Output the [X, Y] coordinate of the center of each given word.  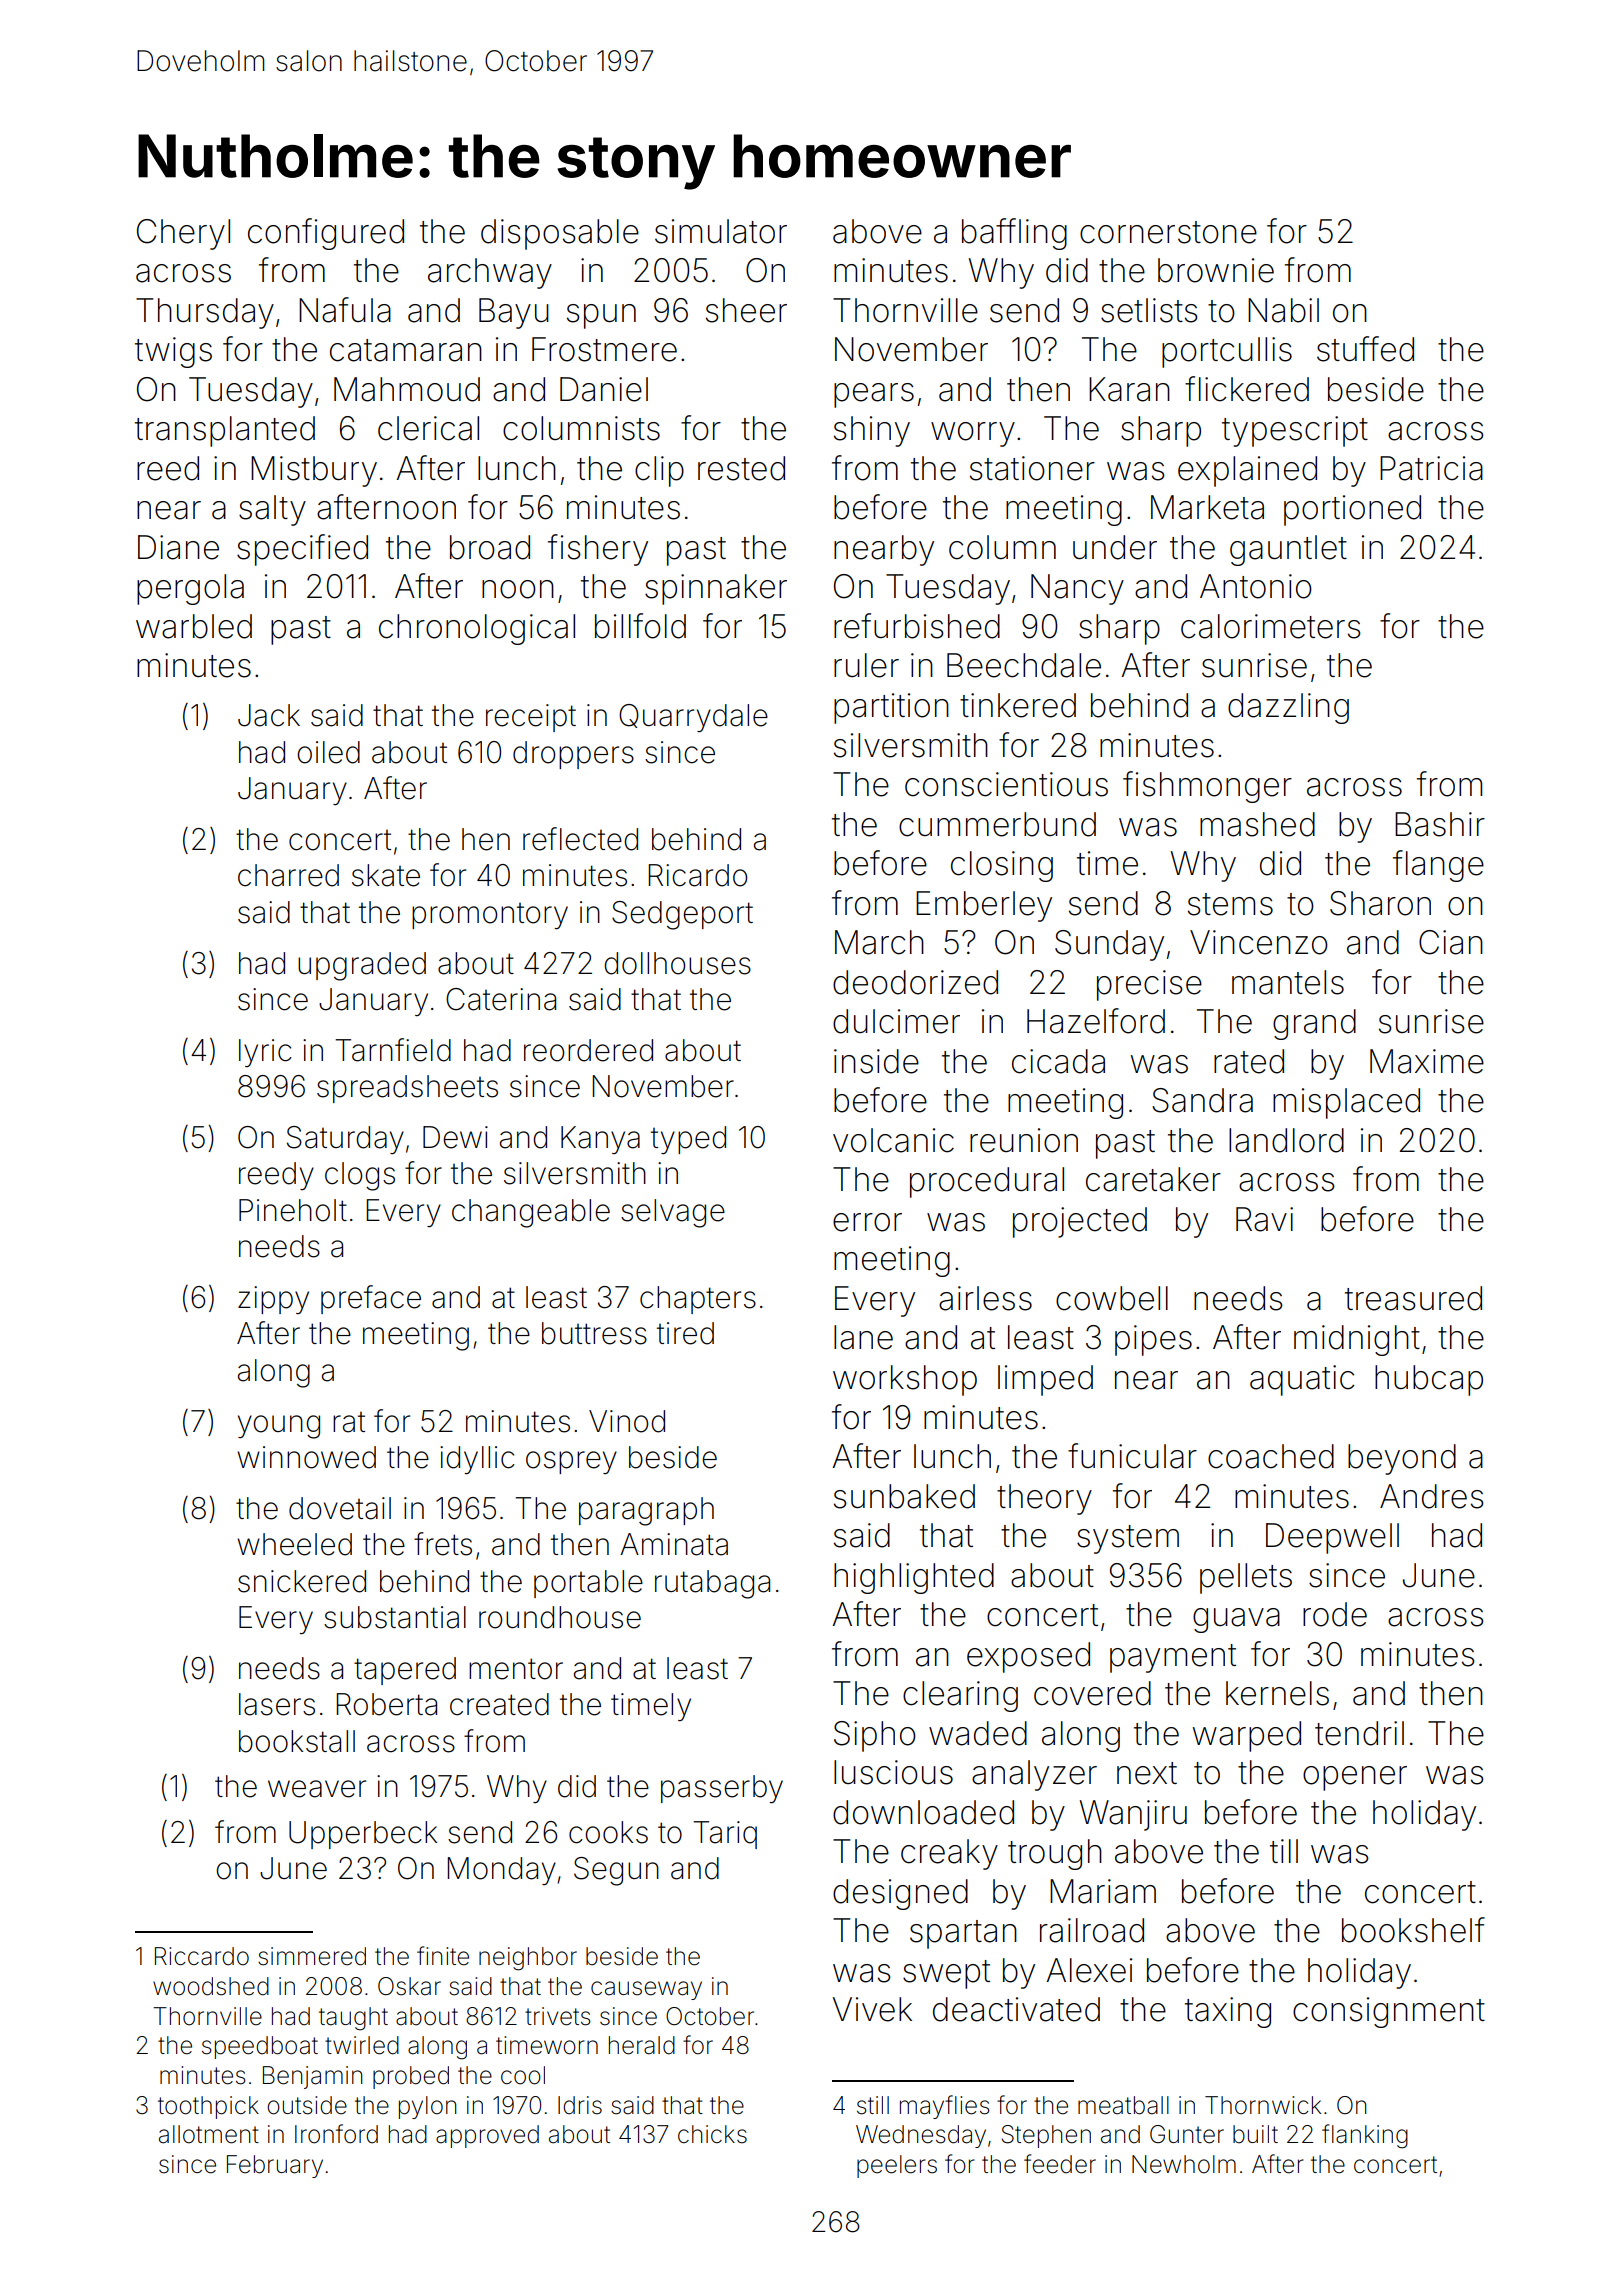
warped [1247, 1736]
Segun [616, 1871]
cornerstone [1168, 232]
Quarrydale [693, 718]
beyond [1402, 1459]
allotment [209, 2134]
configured [326, 234]
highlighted [914, 1578]
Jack [269, 715]
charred [288, 875]
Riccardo [202, 1956]
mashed [1257, 824]
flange [1438, 866]
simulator [721, 231]
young [279, 1427]
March [879, 942]
